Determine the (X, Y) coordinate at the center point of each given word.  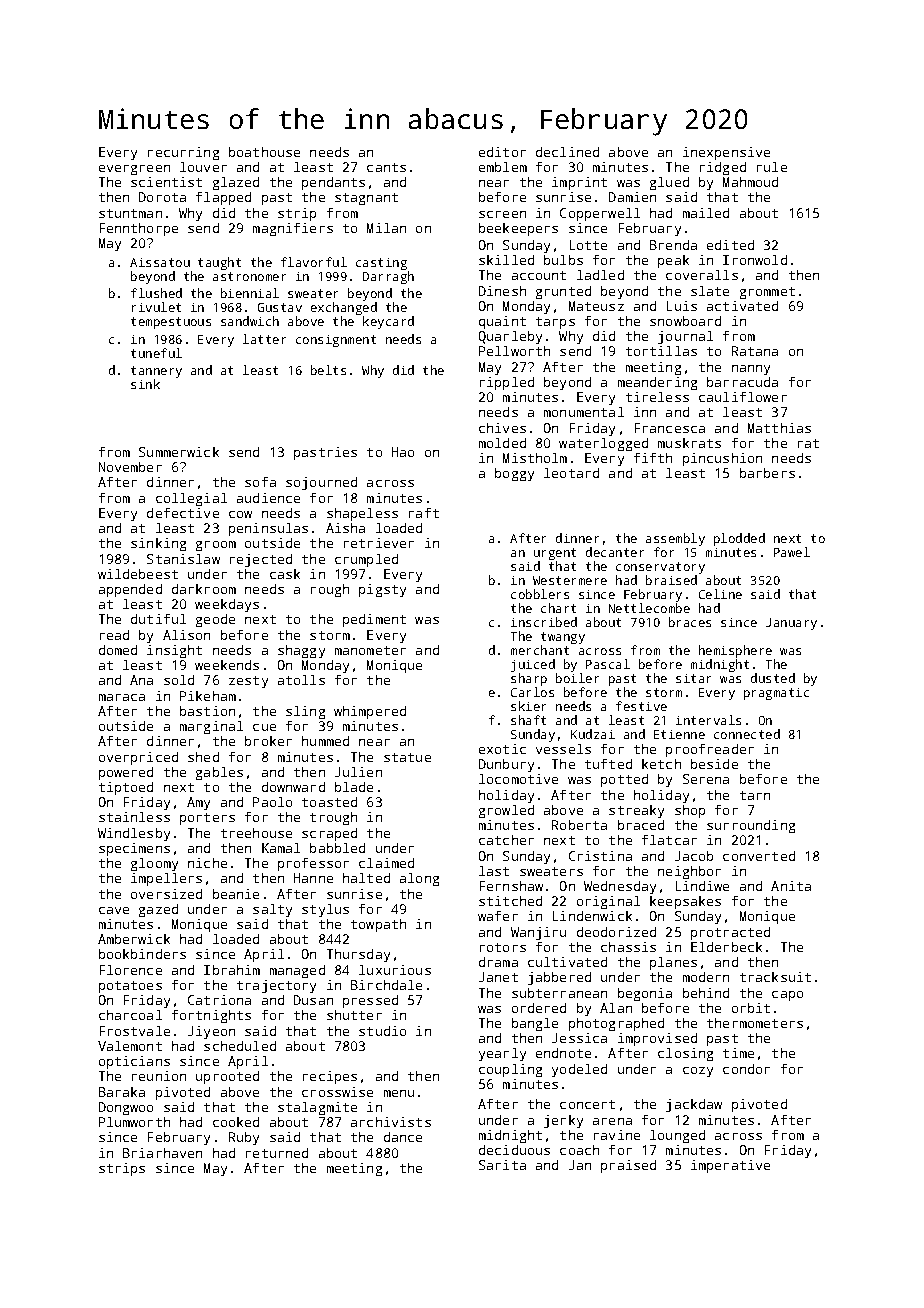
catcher (506, 840)
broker (268, 741)
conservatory (660, 568)
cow (240, 514)
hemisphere (735, 651)
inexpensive (726, 153)
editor (502, 152)
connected (747, 734)
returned (277, 1153)
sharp (529, 679)
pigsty (382, 590)
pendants (333, 183)
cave (114, 910)
